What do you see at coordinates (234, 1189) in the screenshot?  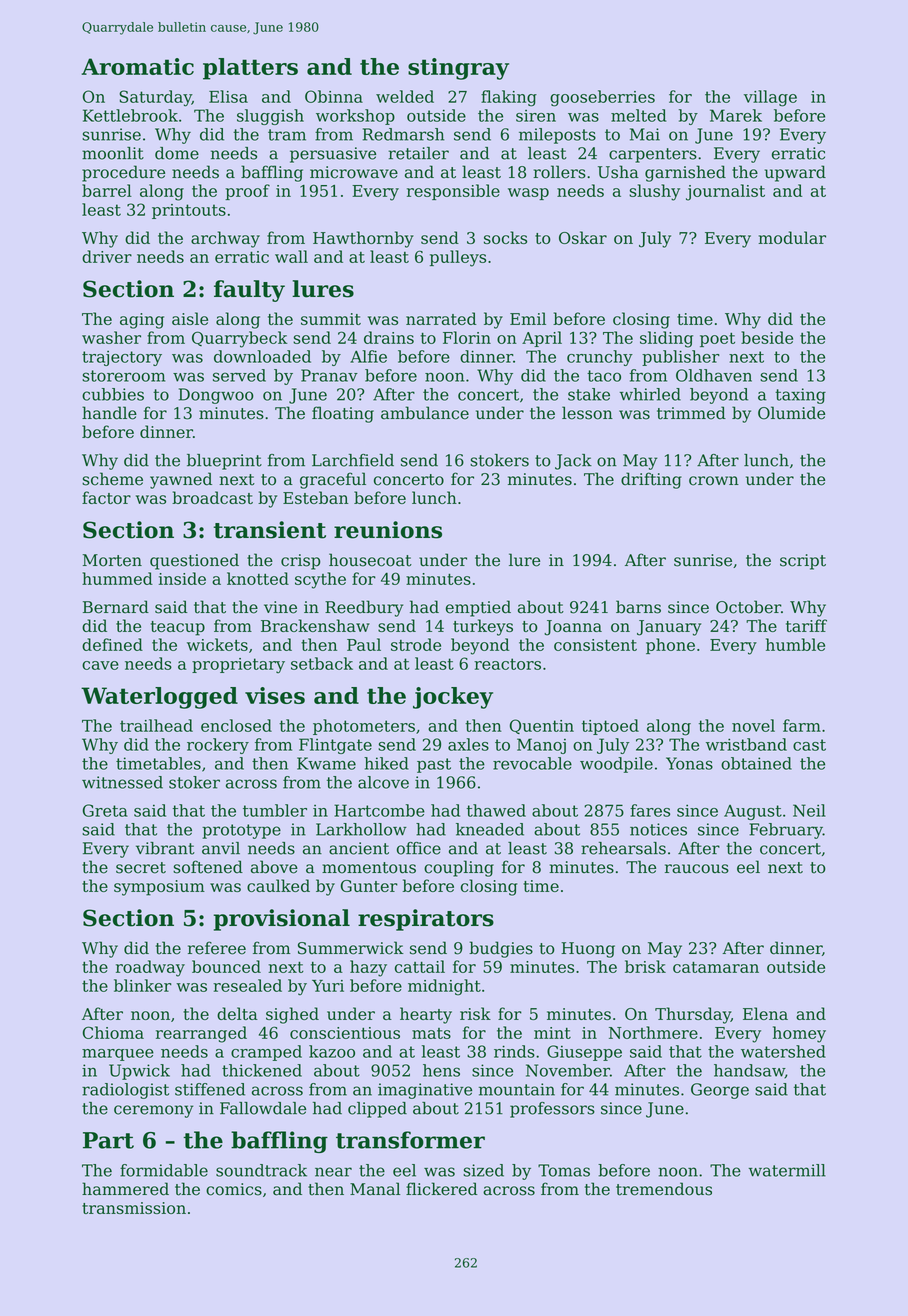 I see `comics` at bounding box center [234, 1189].
